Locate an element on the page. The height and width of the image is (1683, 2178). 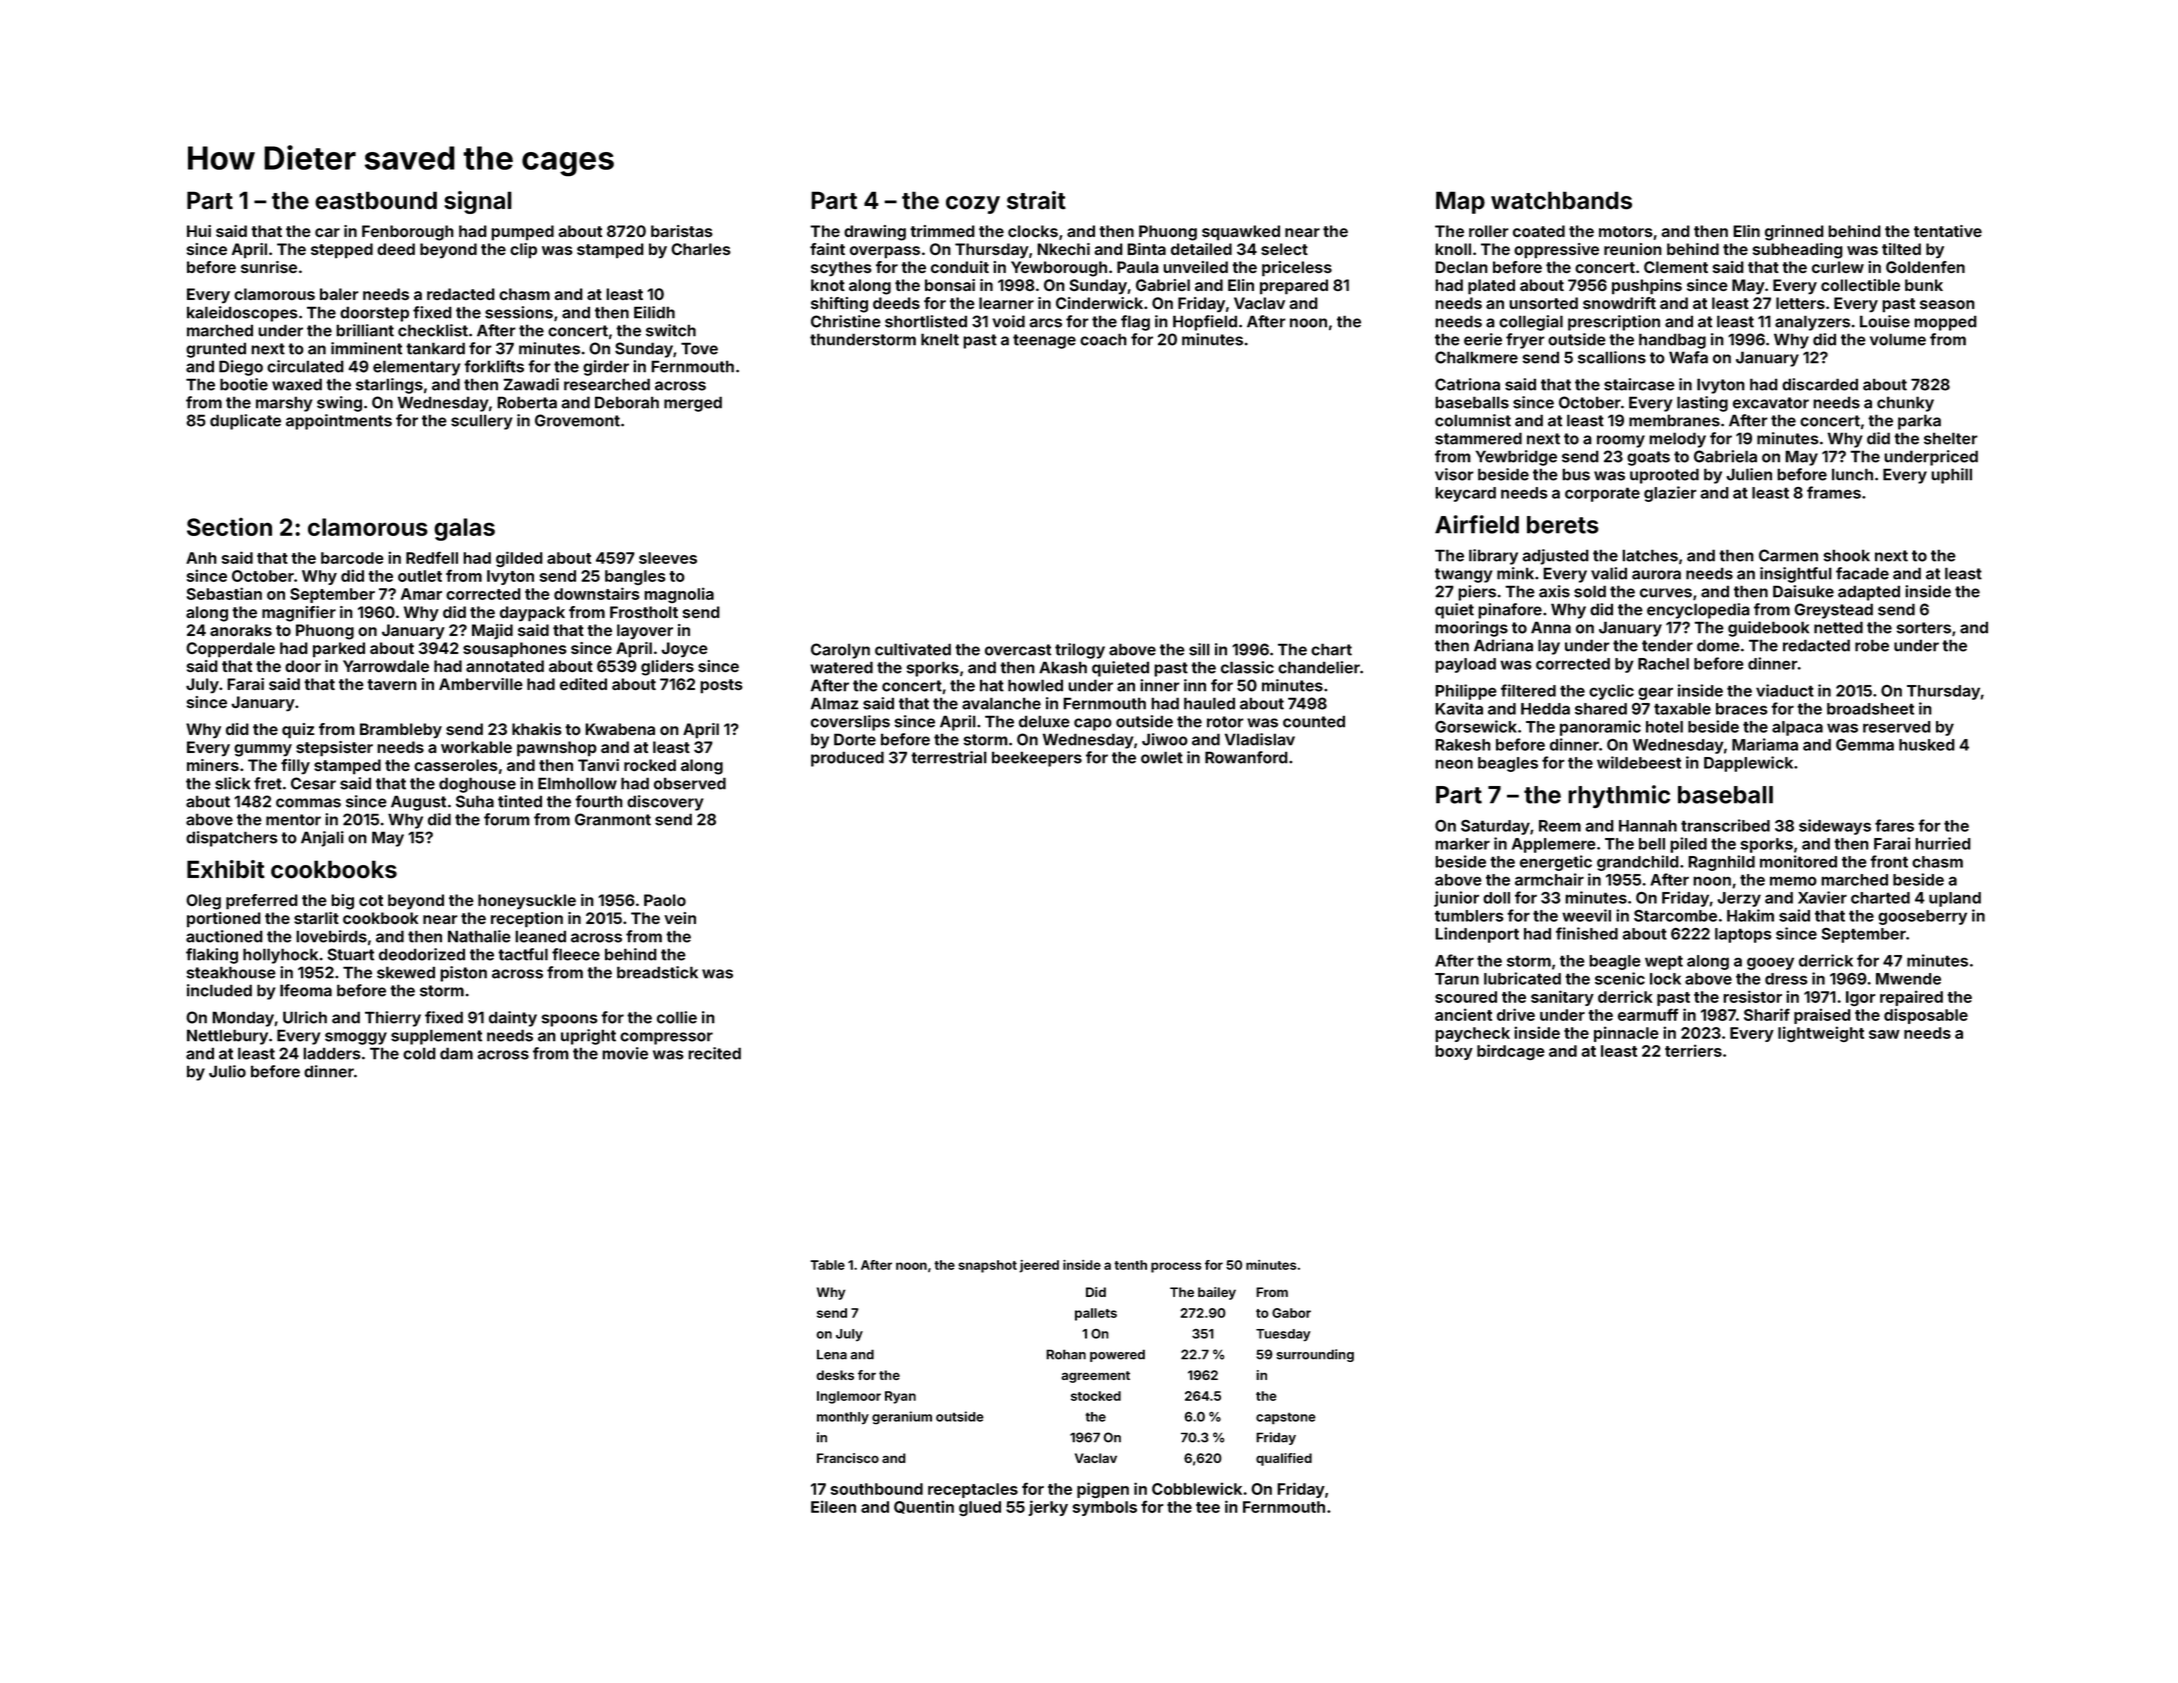
Sebastian is located at coordinates (224, 593).
